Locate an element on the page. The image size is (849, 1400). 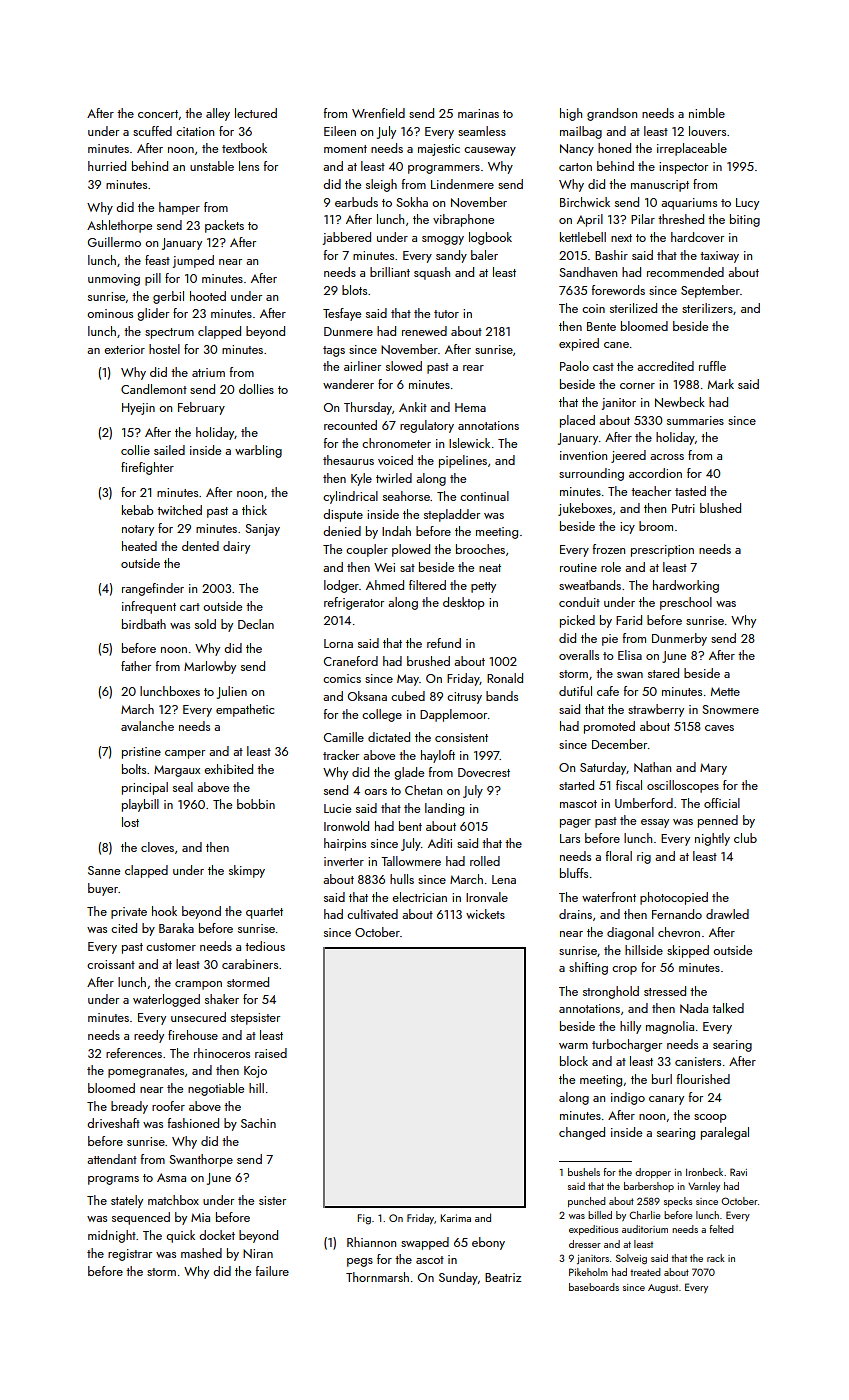
sterilized is located at coordinates (633, 308).
